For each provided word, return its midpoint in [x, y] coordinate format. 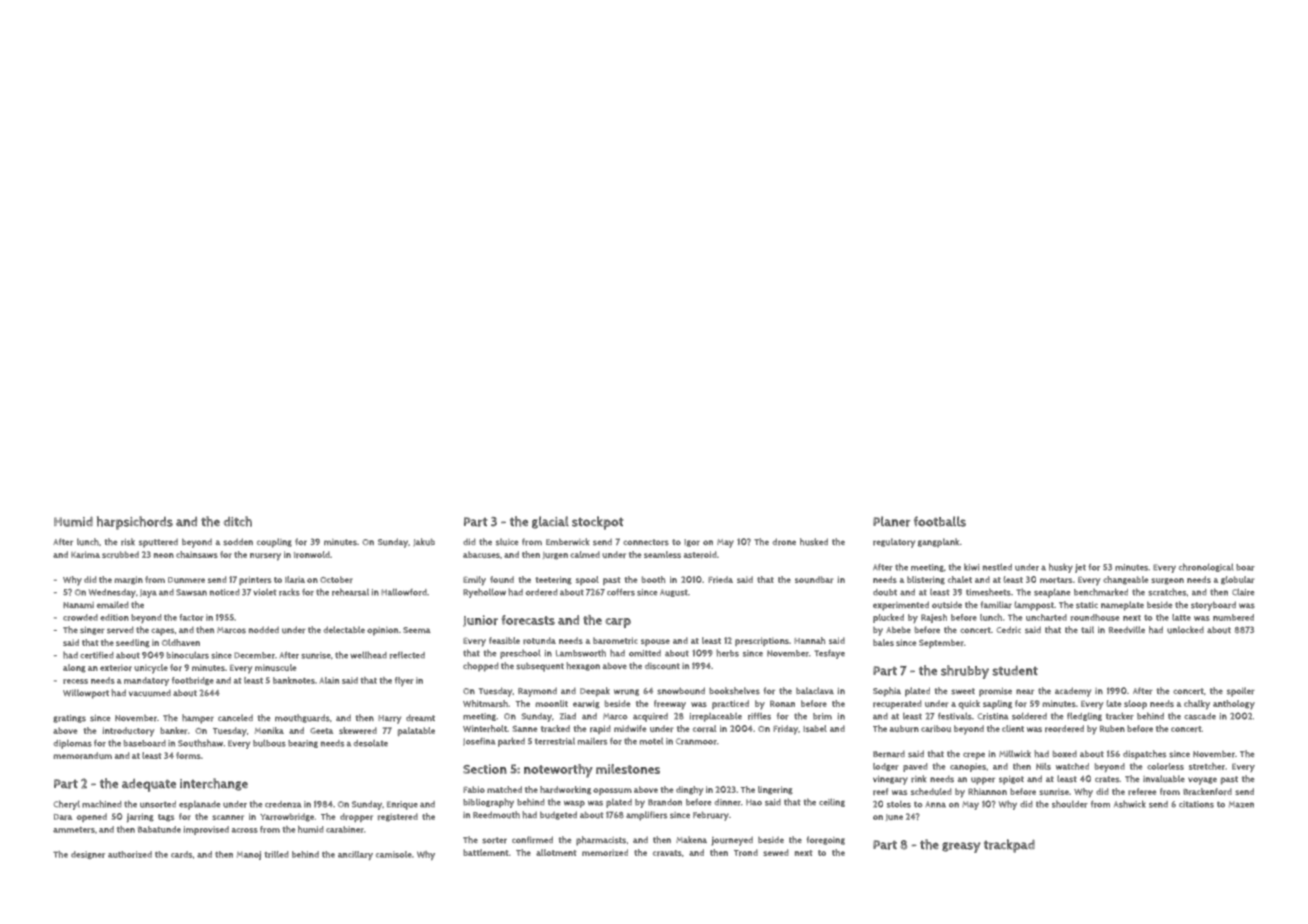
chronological [1206, 567]
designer [88, 855]
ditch [238, 521]
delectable [344, 629]
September [941, 643]
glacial [550, 522]
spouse [655, 642]
